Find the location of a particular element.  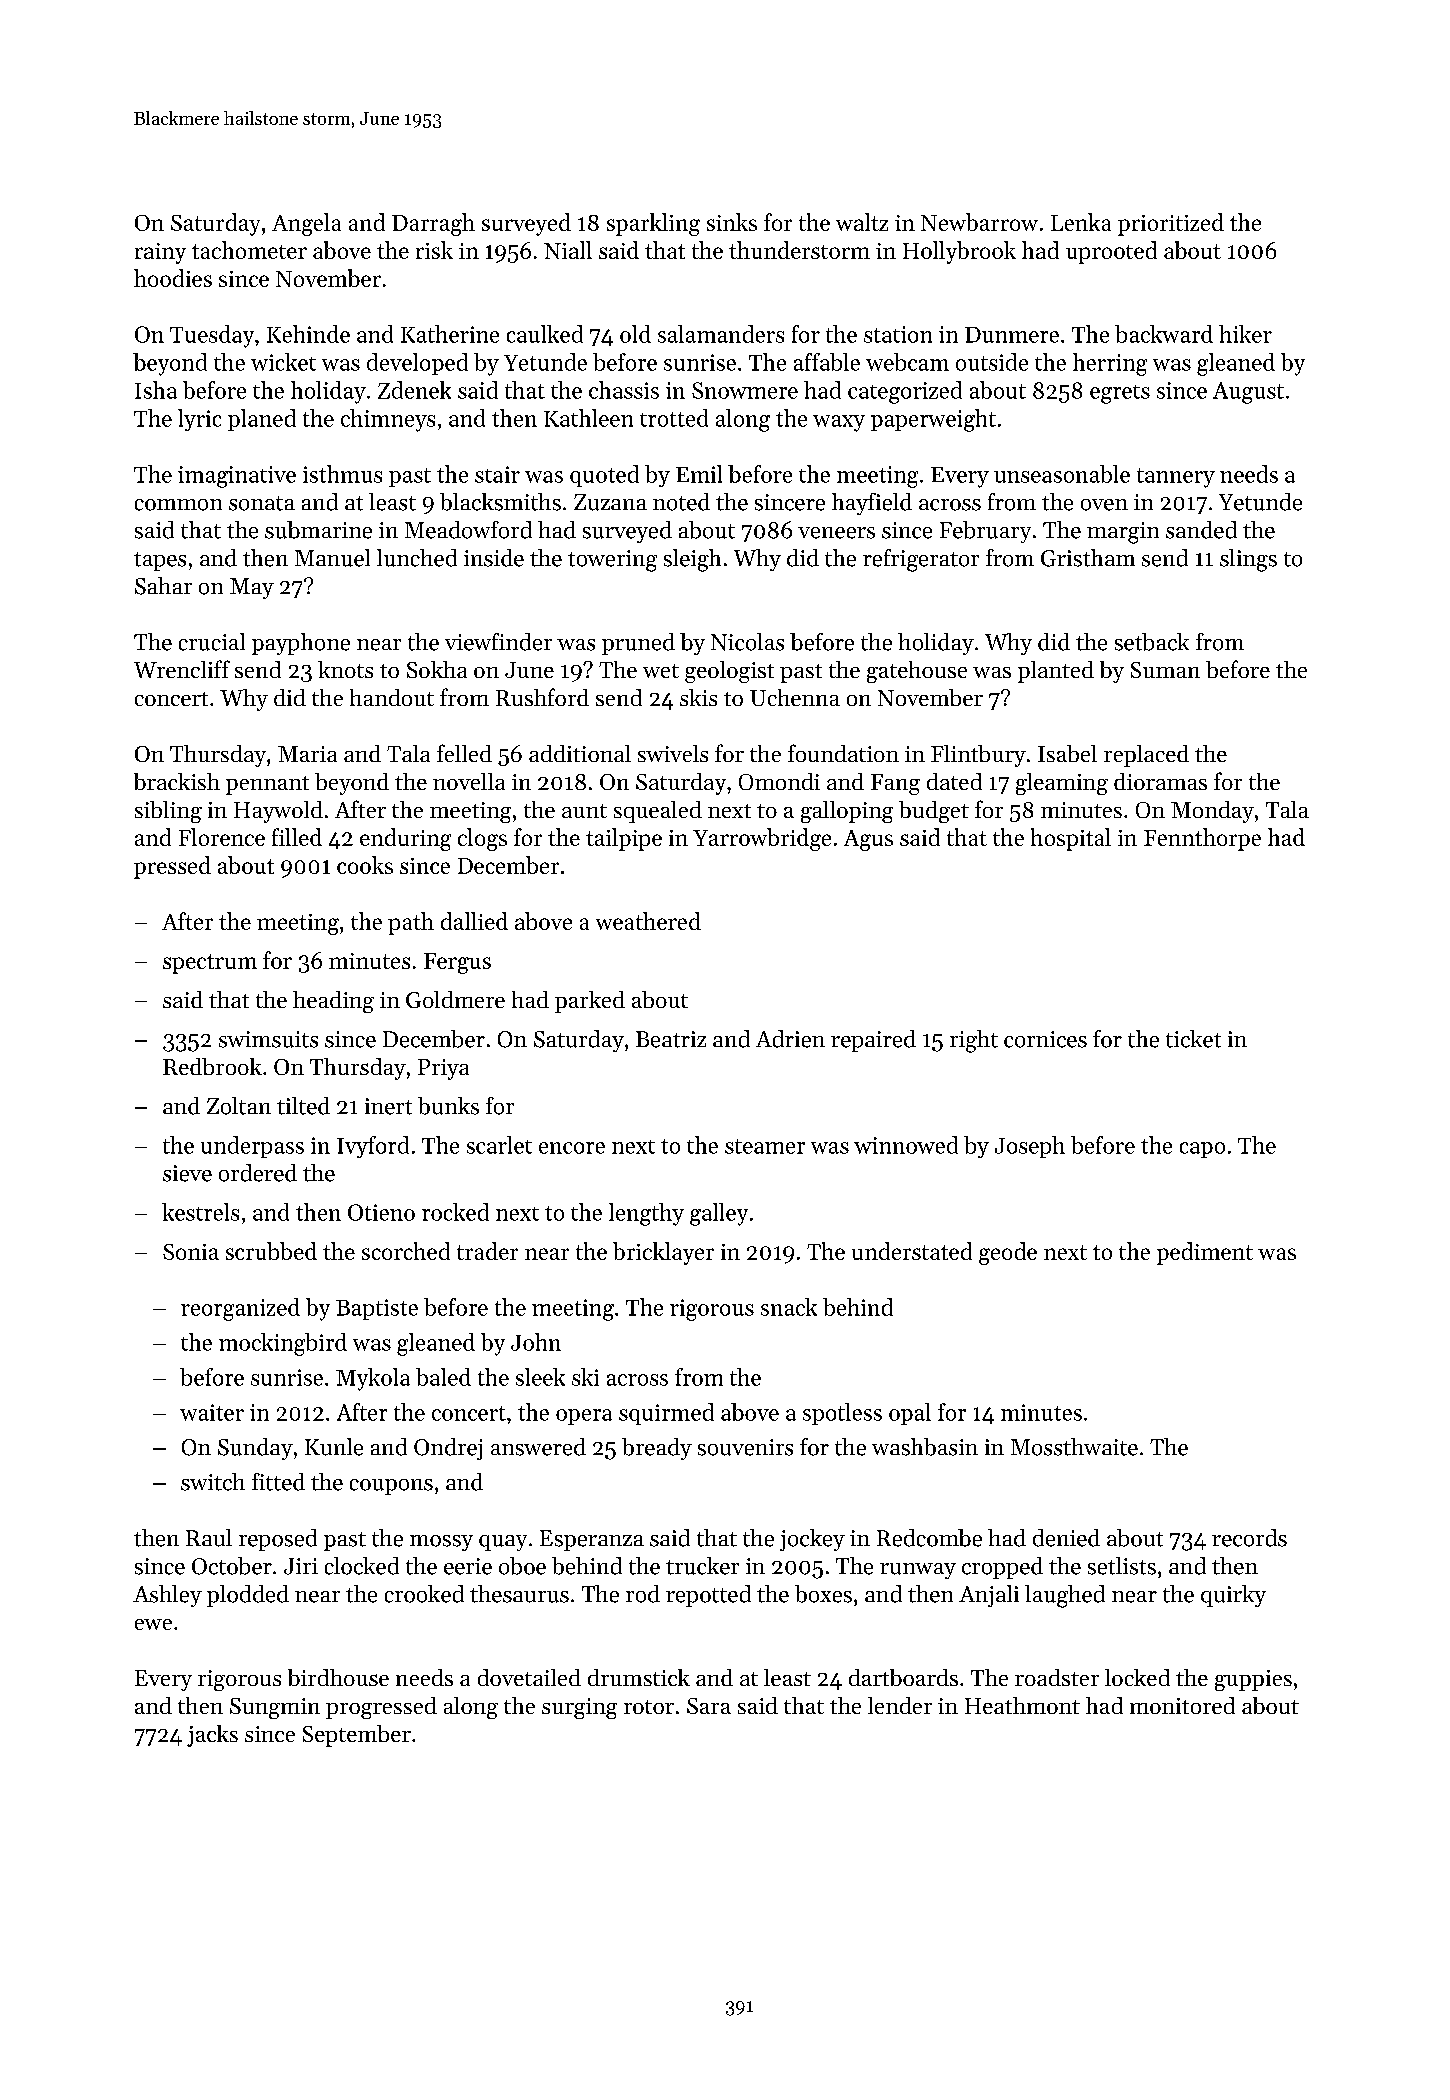

waltz is located at coordinates (862, 222).
